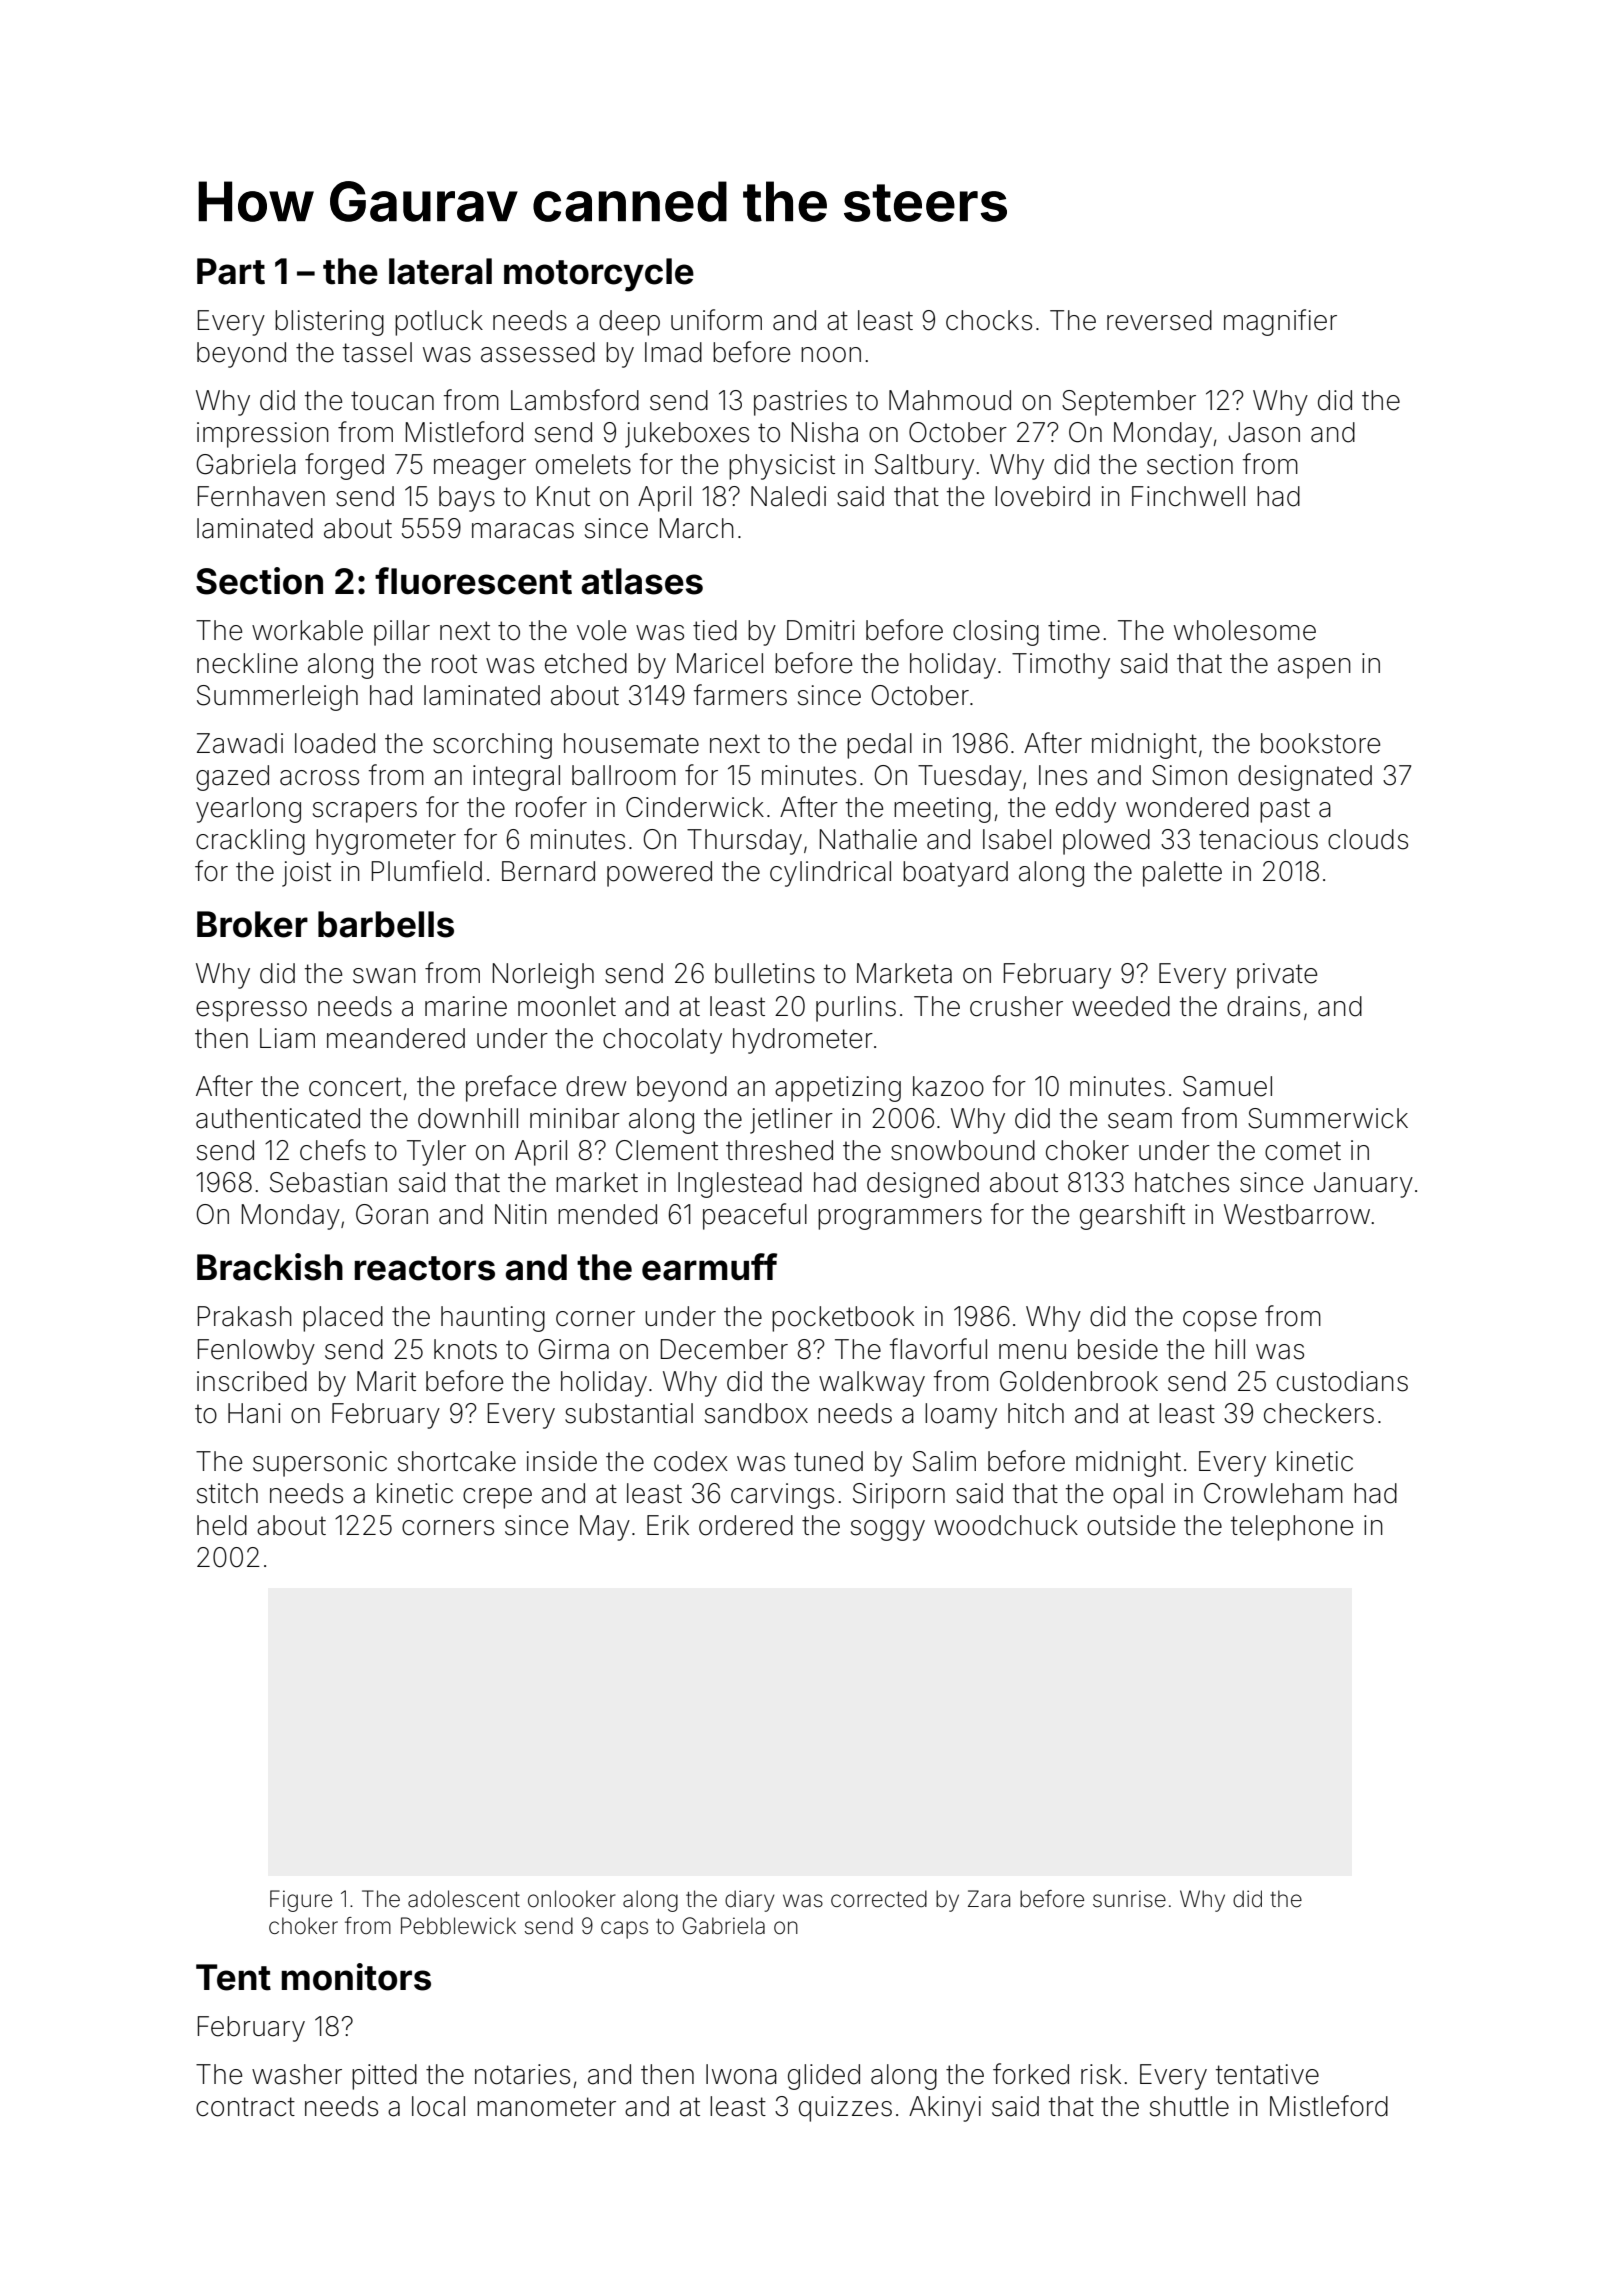 The image size is (1620, 2292). Describe the element at coordinates (989, 320) in the page. I see `chocks` at that location.
